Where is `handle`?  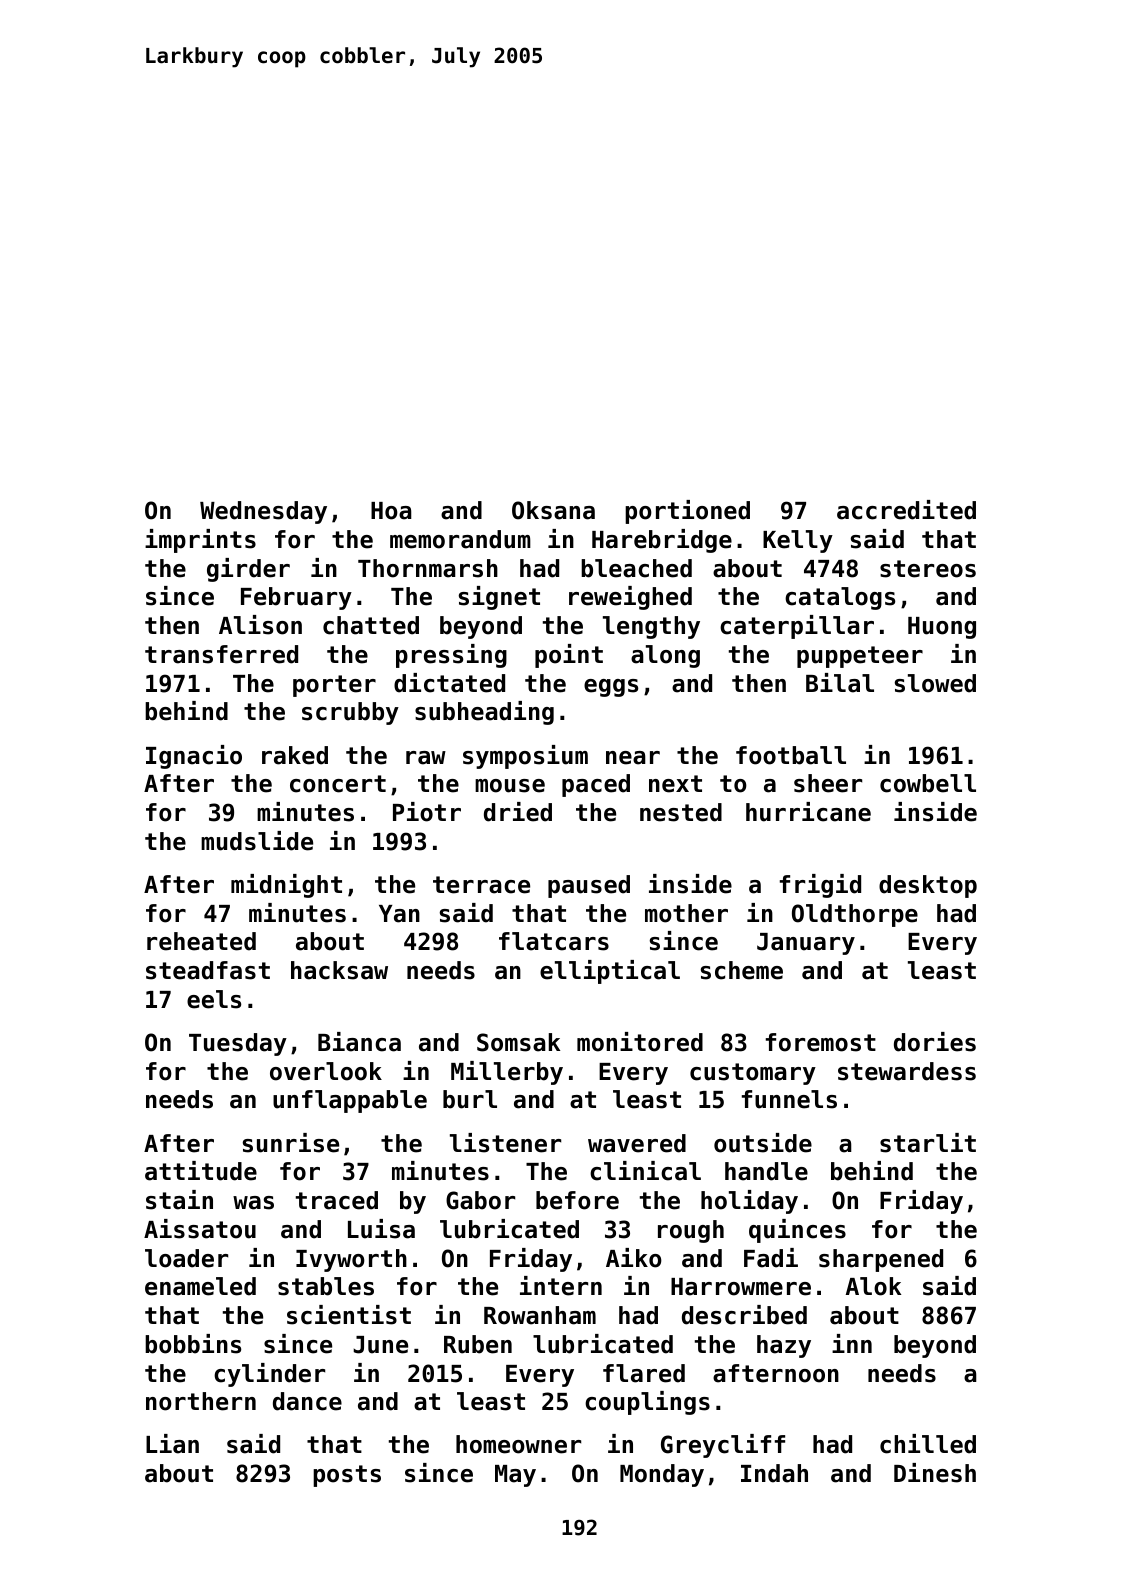
handle is located at coordinates (766, 1171).
